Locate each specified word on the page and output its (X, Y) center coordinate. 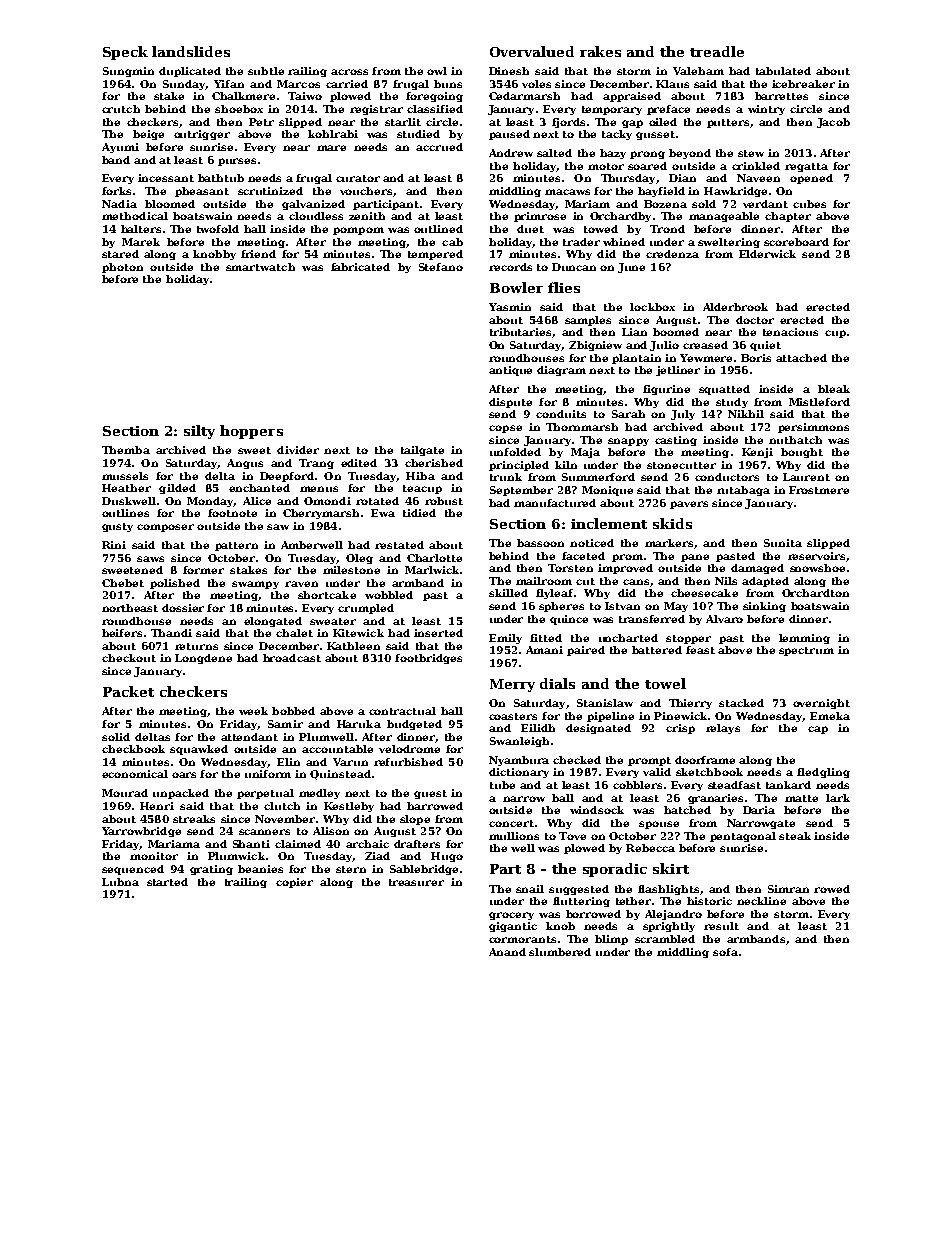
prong (647, 155)
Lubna (120, 882)
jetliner (678, 371)
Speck (125, 53)
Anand (507, 952)
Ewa (383, 513)
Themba (126, 450)
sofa (725, 952)
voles (536, 84)
